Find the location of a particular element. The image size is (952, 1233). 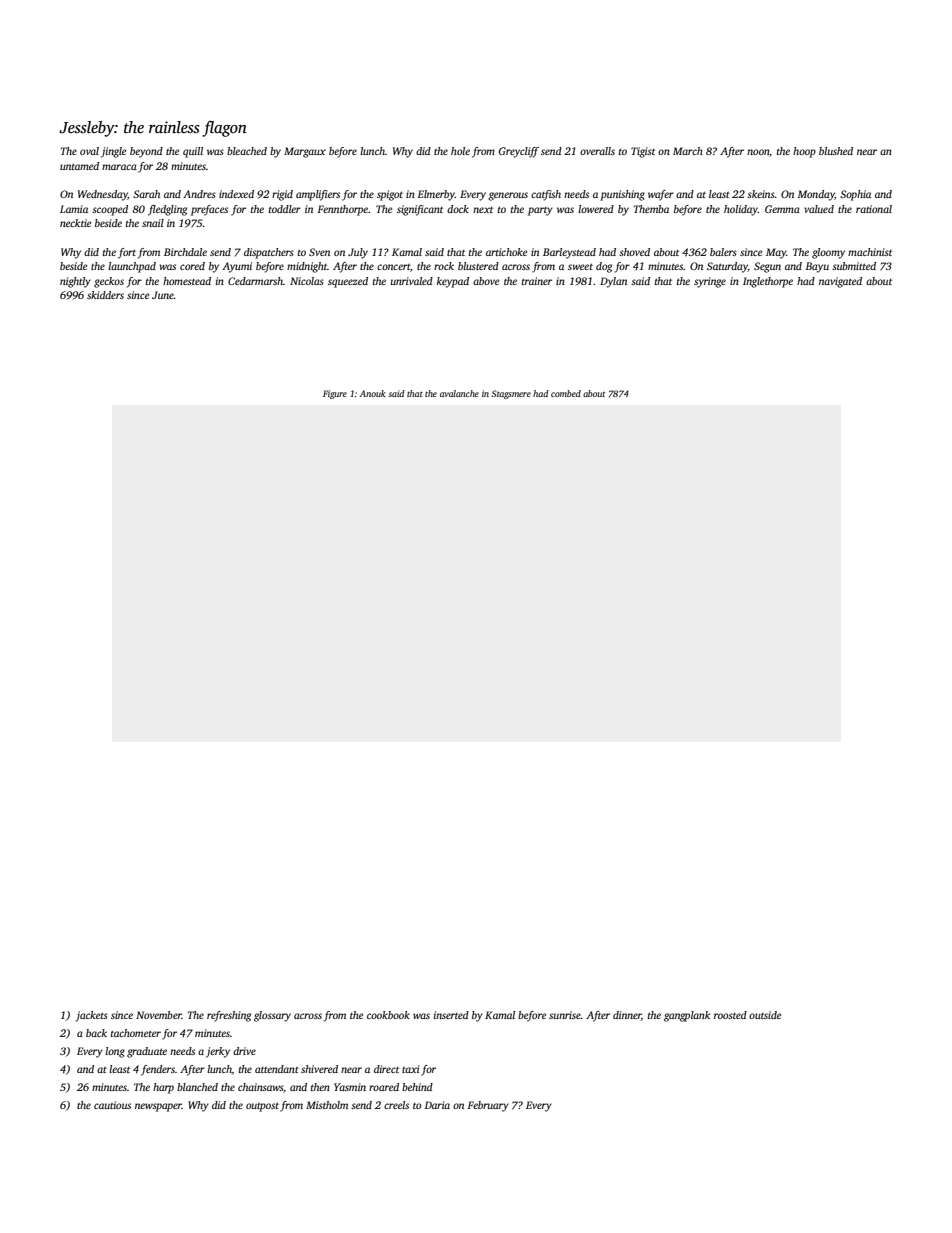

gangplank is located at coordinates (687, 1016).
